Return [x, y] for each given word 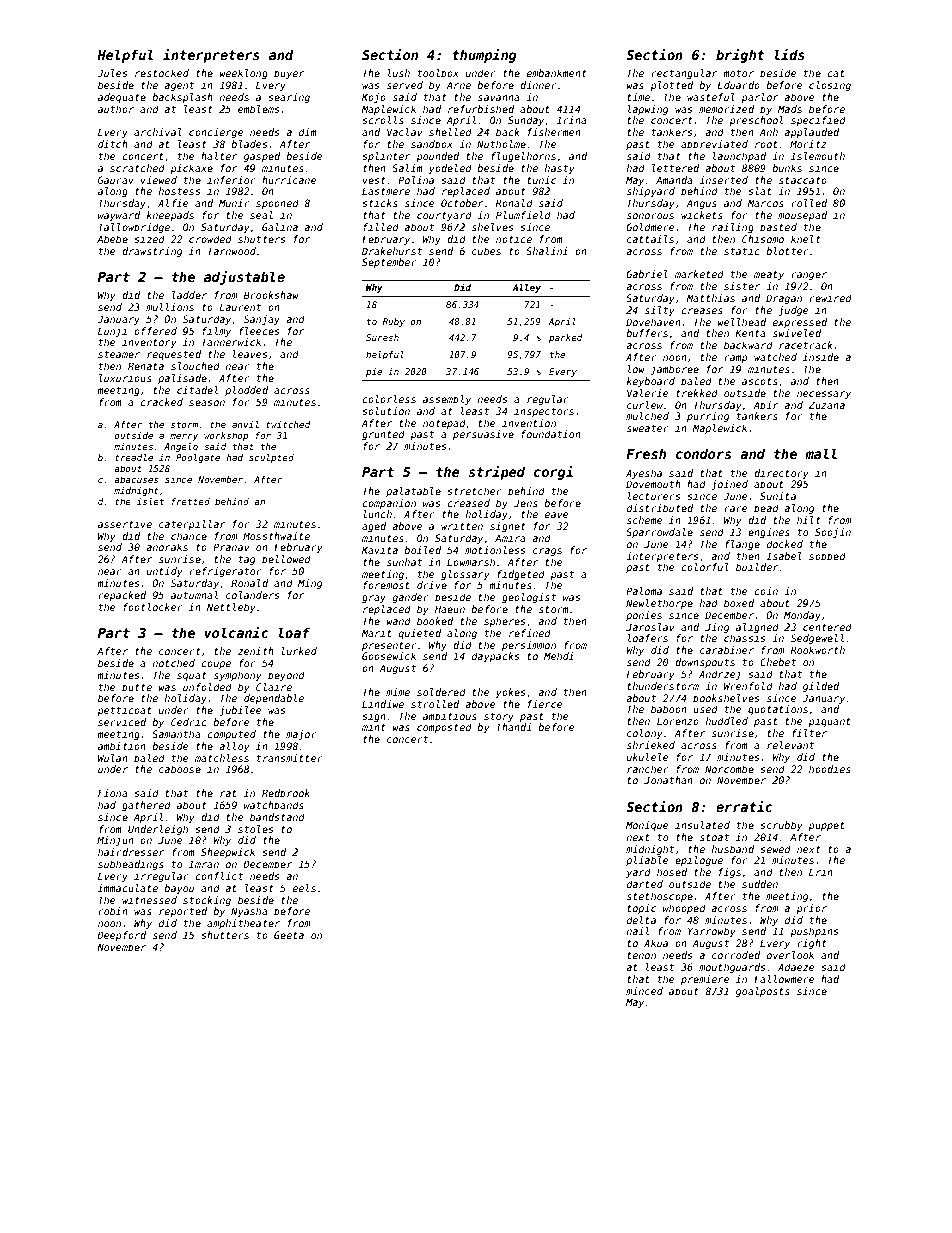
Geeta [289, 935]
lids [789, 54]
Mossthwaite [276, 536]
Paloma [644, 591]
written [462, 526]
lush [399, 73]
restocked [162, 73]
